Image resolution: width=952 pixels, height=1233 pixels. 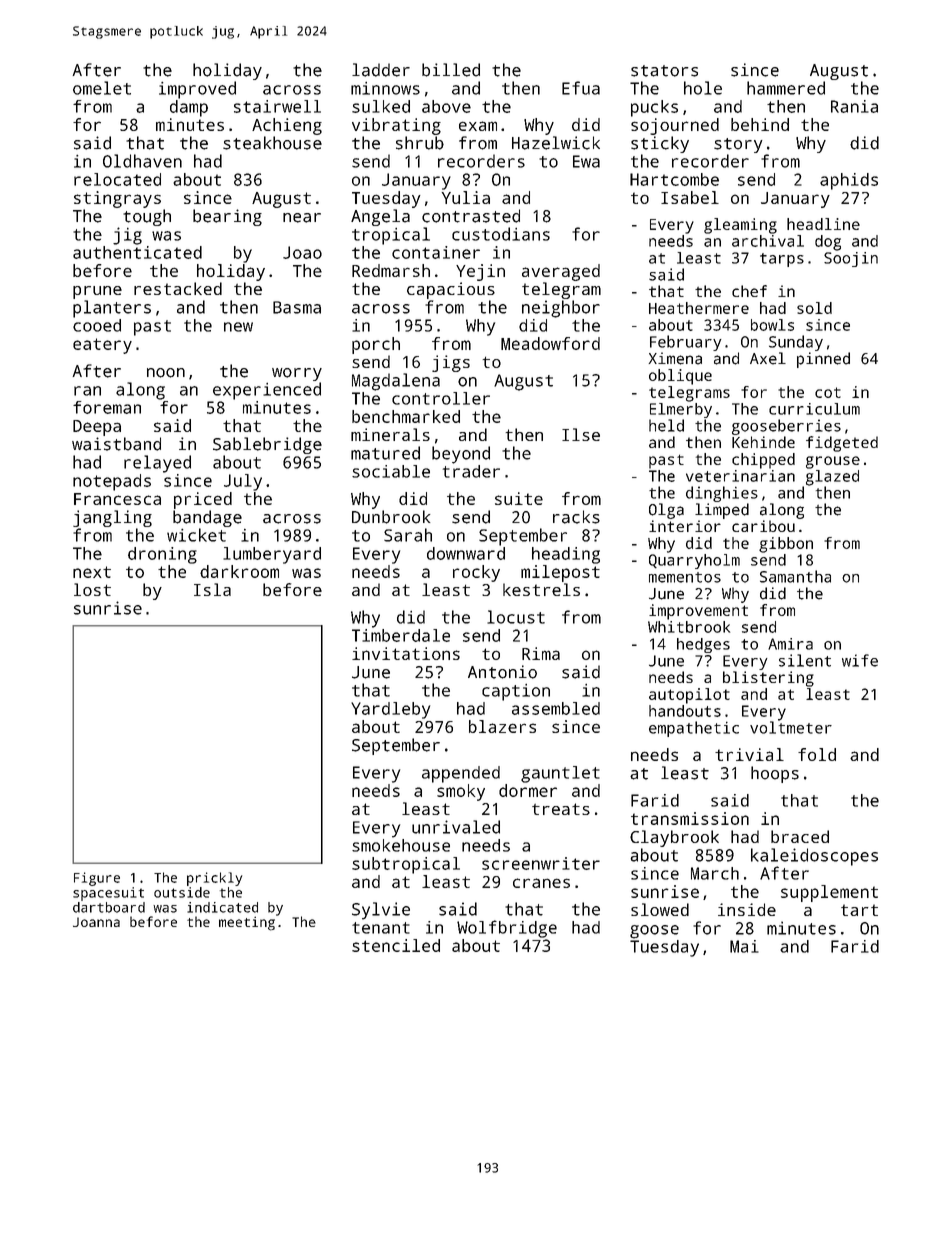 What do you see at coordinates (396, 945) in the document?
I see `stenciled` at bounding box center [396, 945].
